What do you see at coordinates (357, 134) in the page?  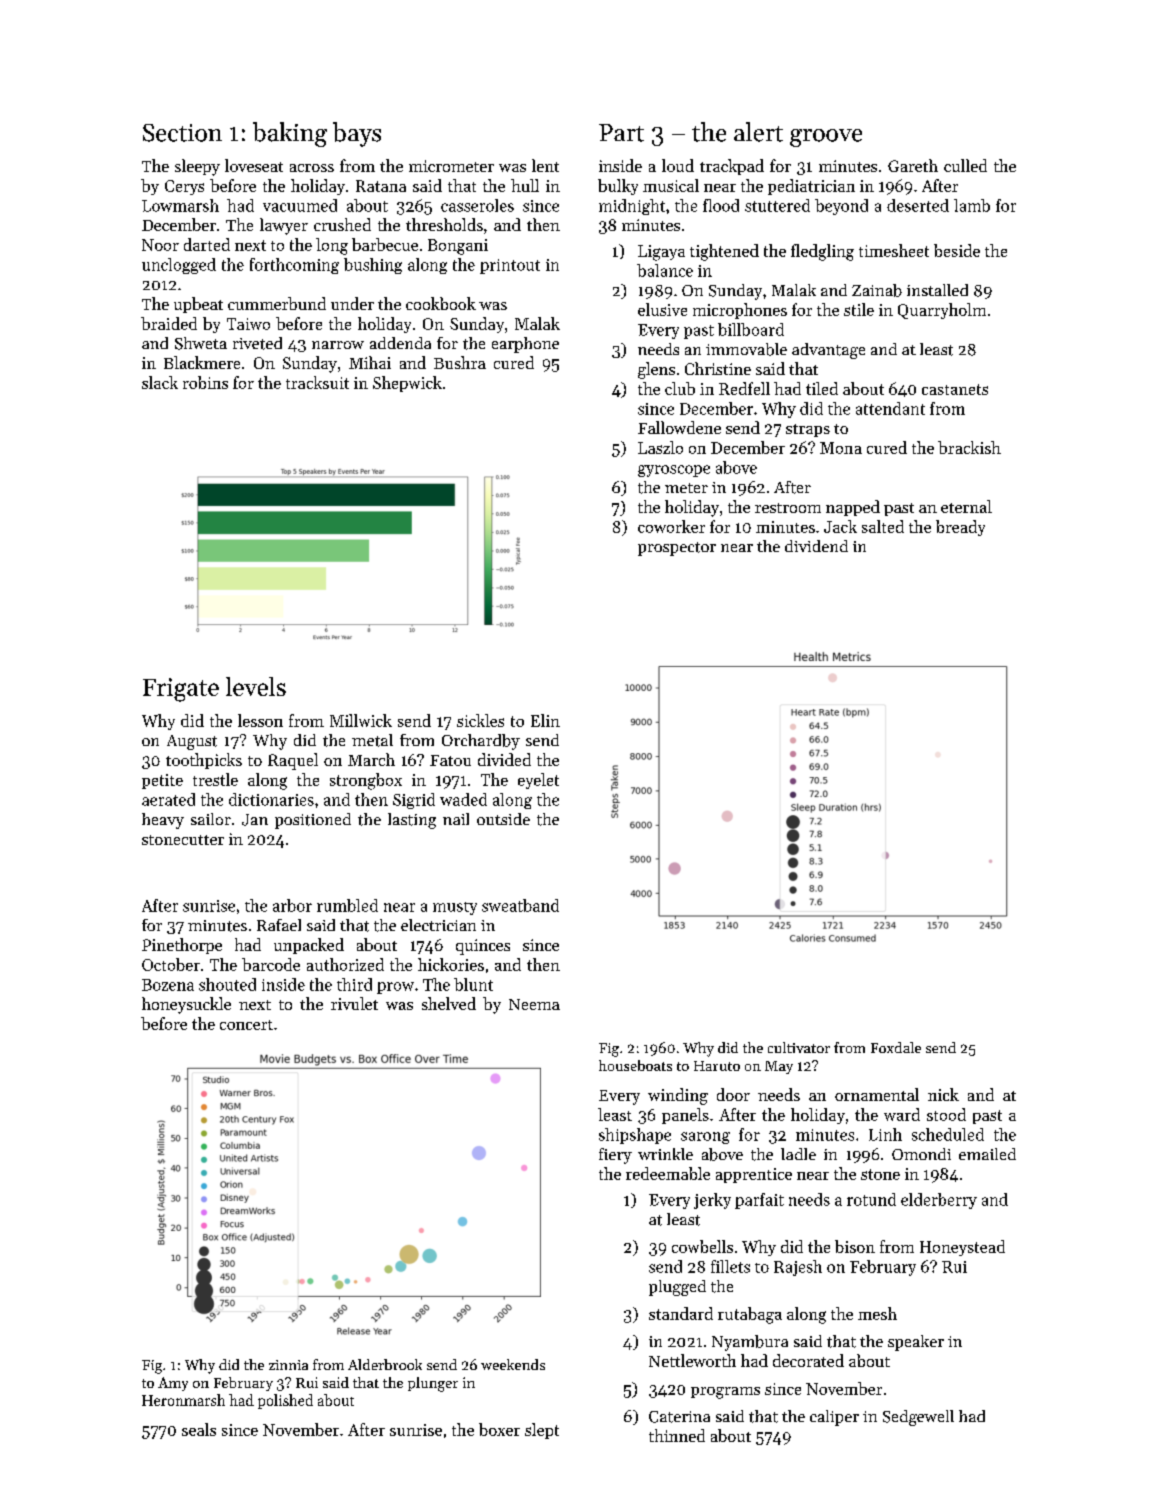 I see `bays` at bounding box center [357, 134].
